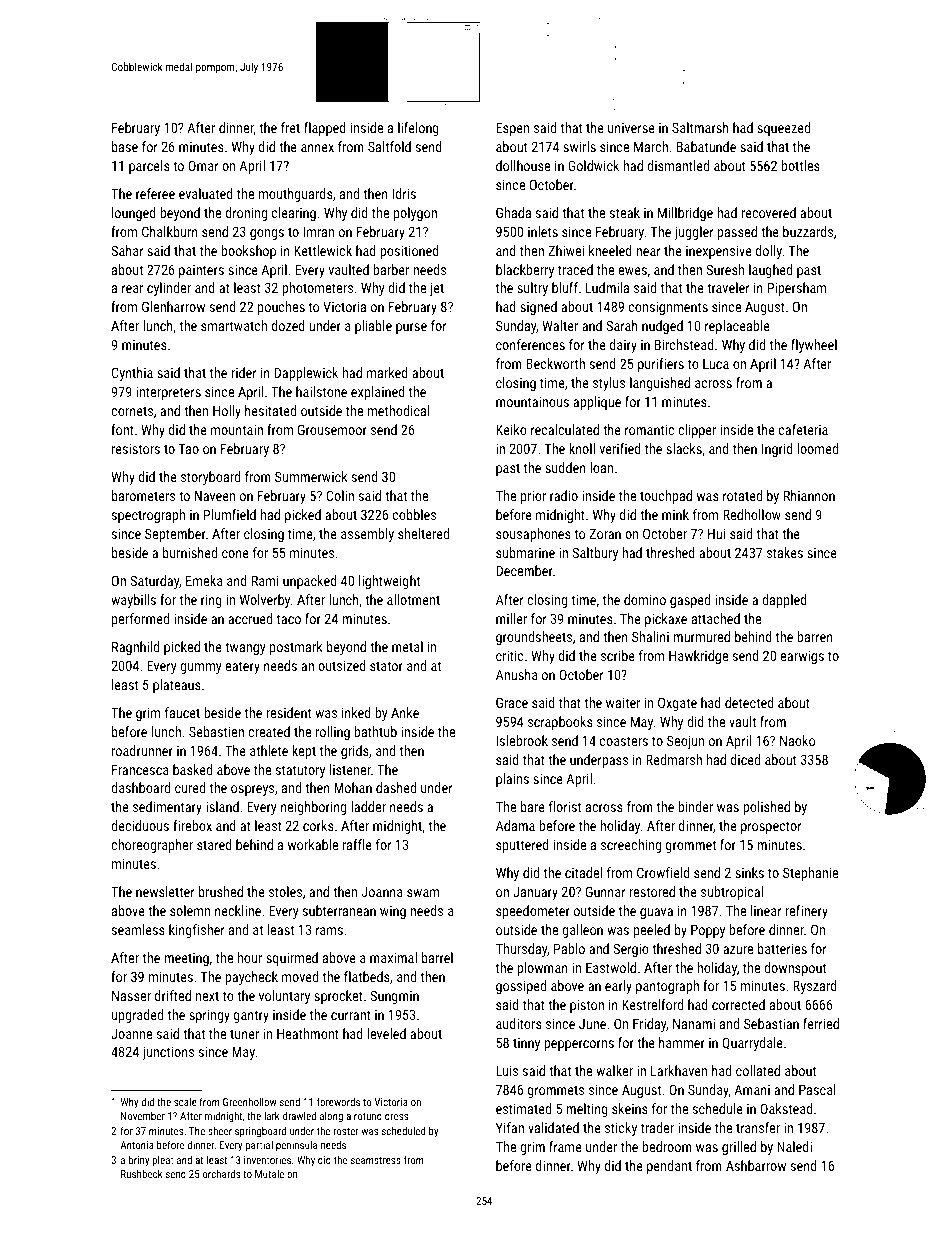  I want to click on Sahar, so click(127, 250).
